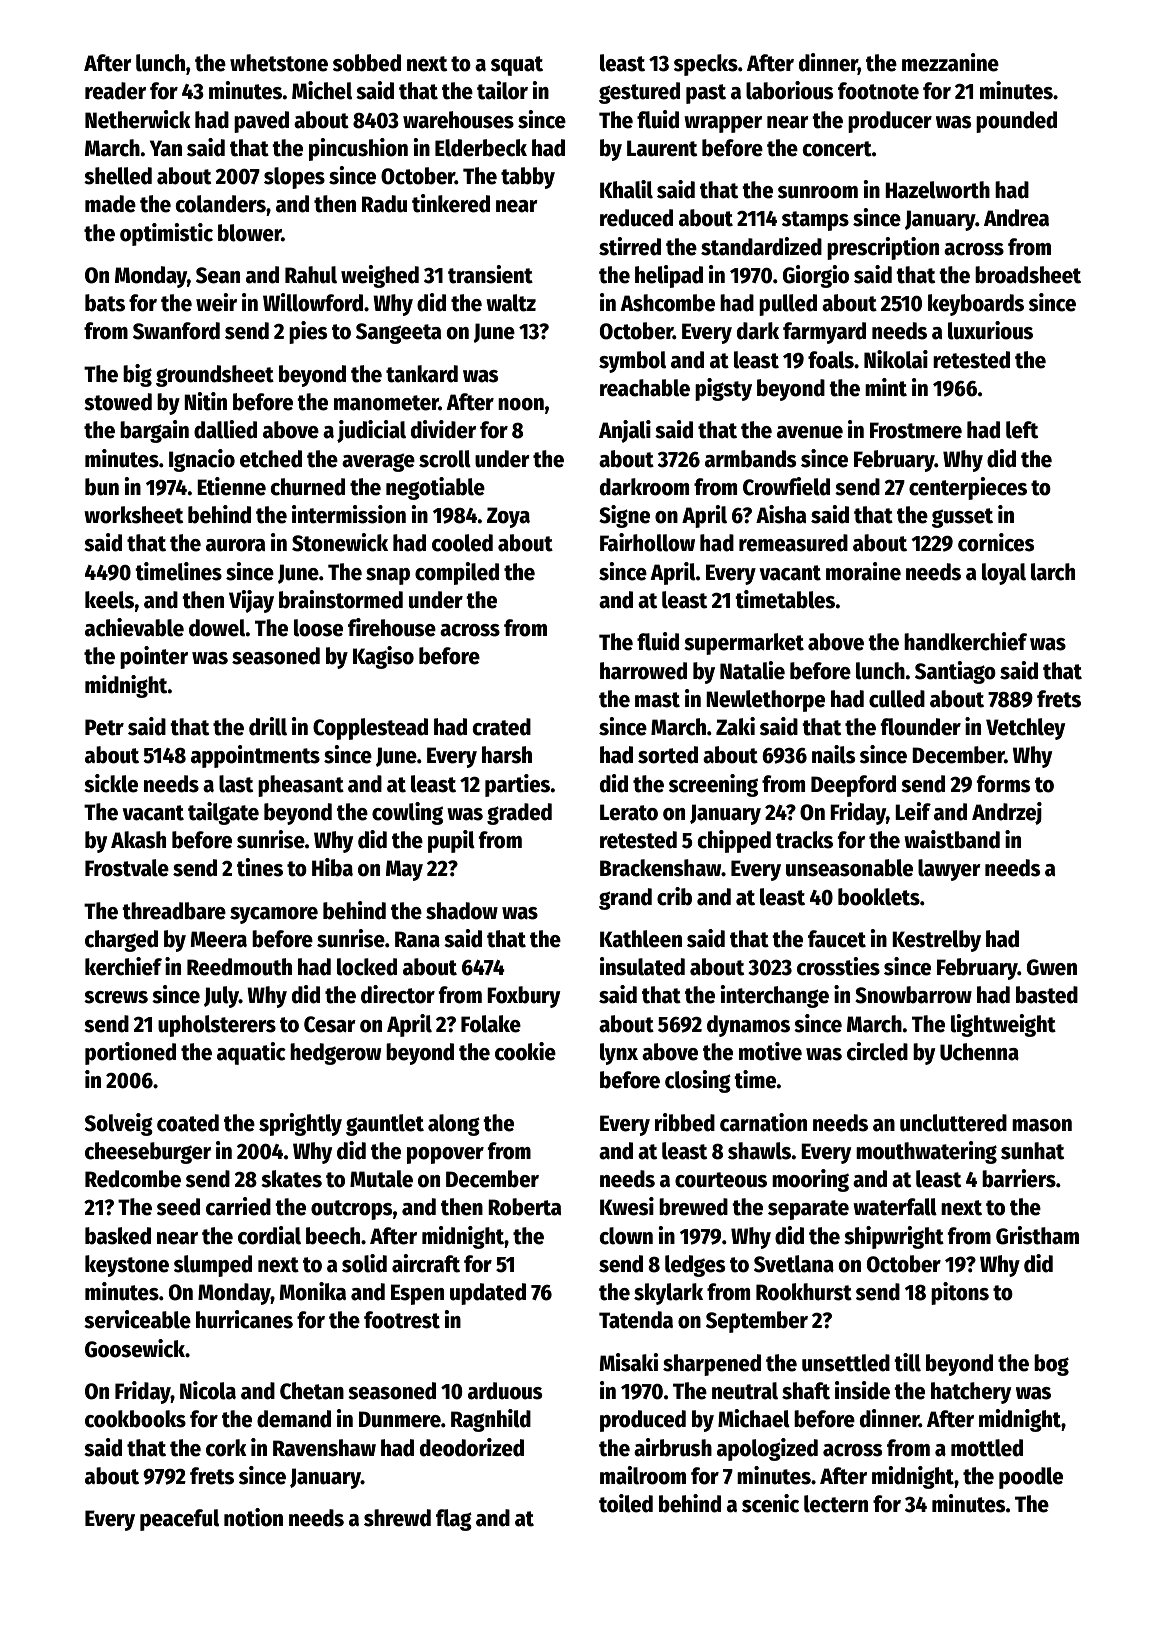 The image size is (1168, 1652). Describe the element at coordinates (261, 122) in the page. I see `paved` at that location.
